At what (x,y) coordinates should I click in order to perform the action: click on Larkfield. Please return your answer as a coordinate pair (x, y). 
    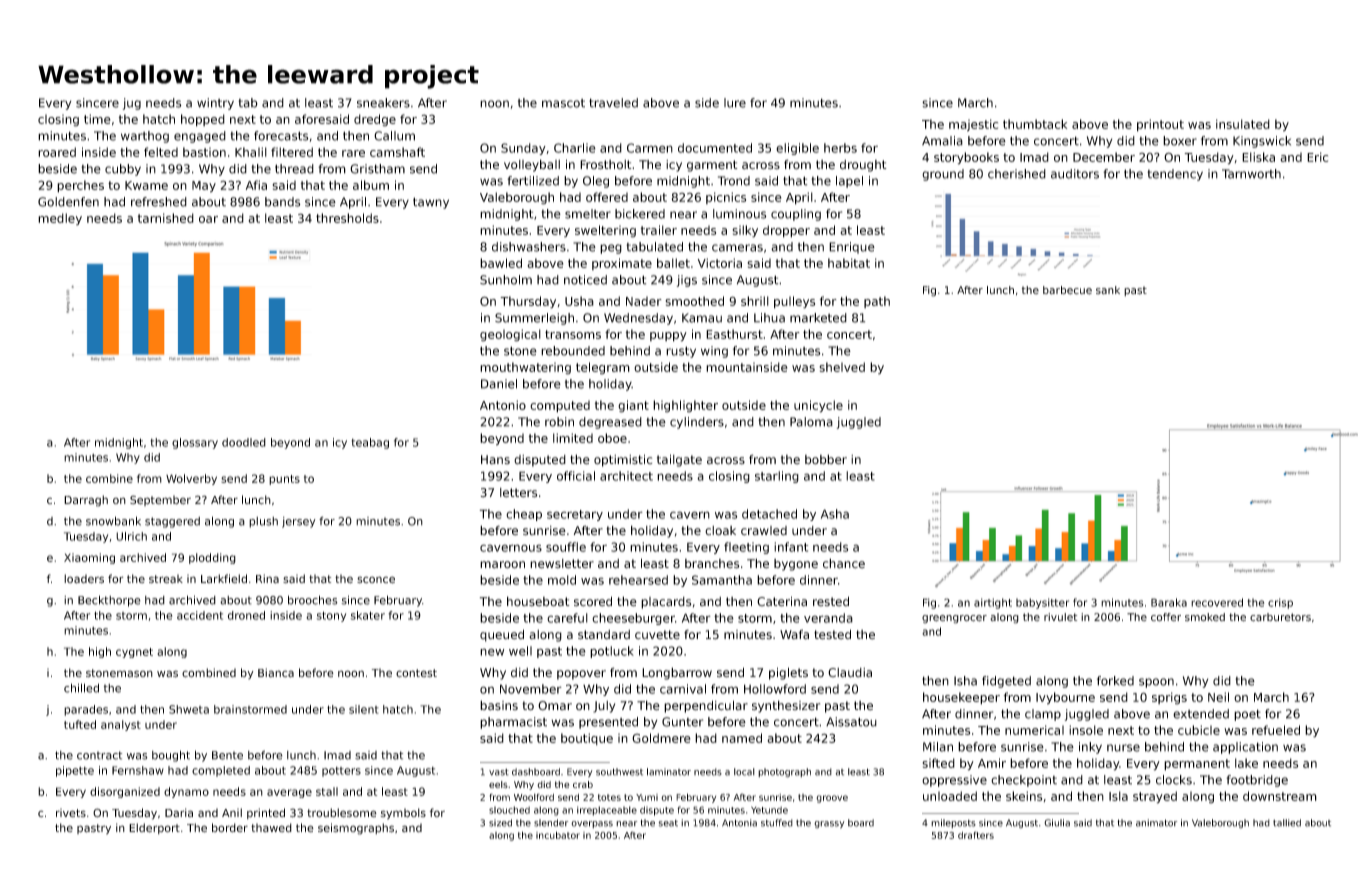
    Looking at the image, I should click on (224, 578).
